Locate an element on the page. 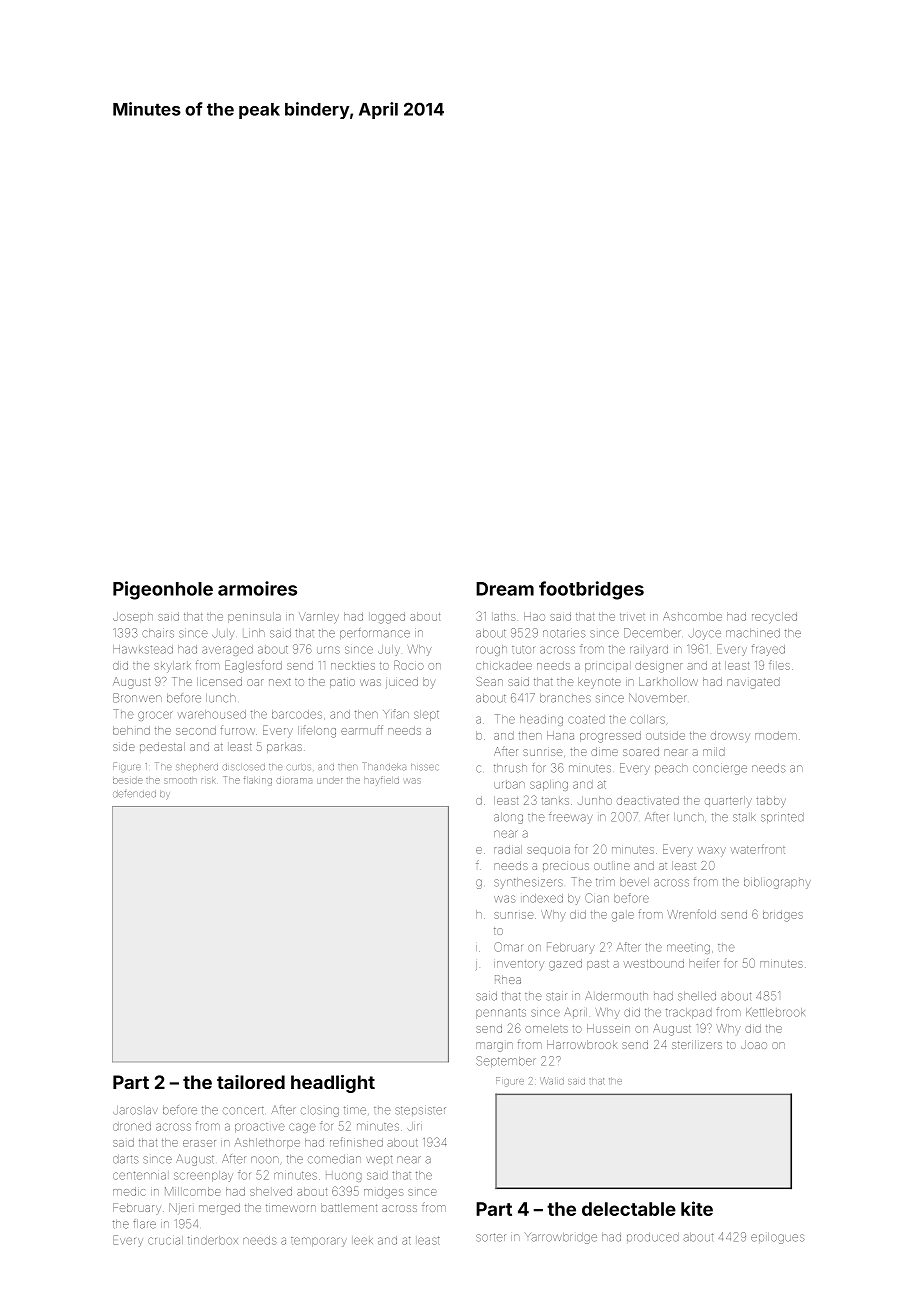 Image resolution: width=924 pixels, height=1308 pixels. crucial is located at coordinates (165, 1240).
